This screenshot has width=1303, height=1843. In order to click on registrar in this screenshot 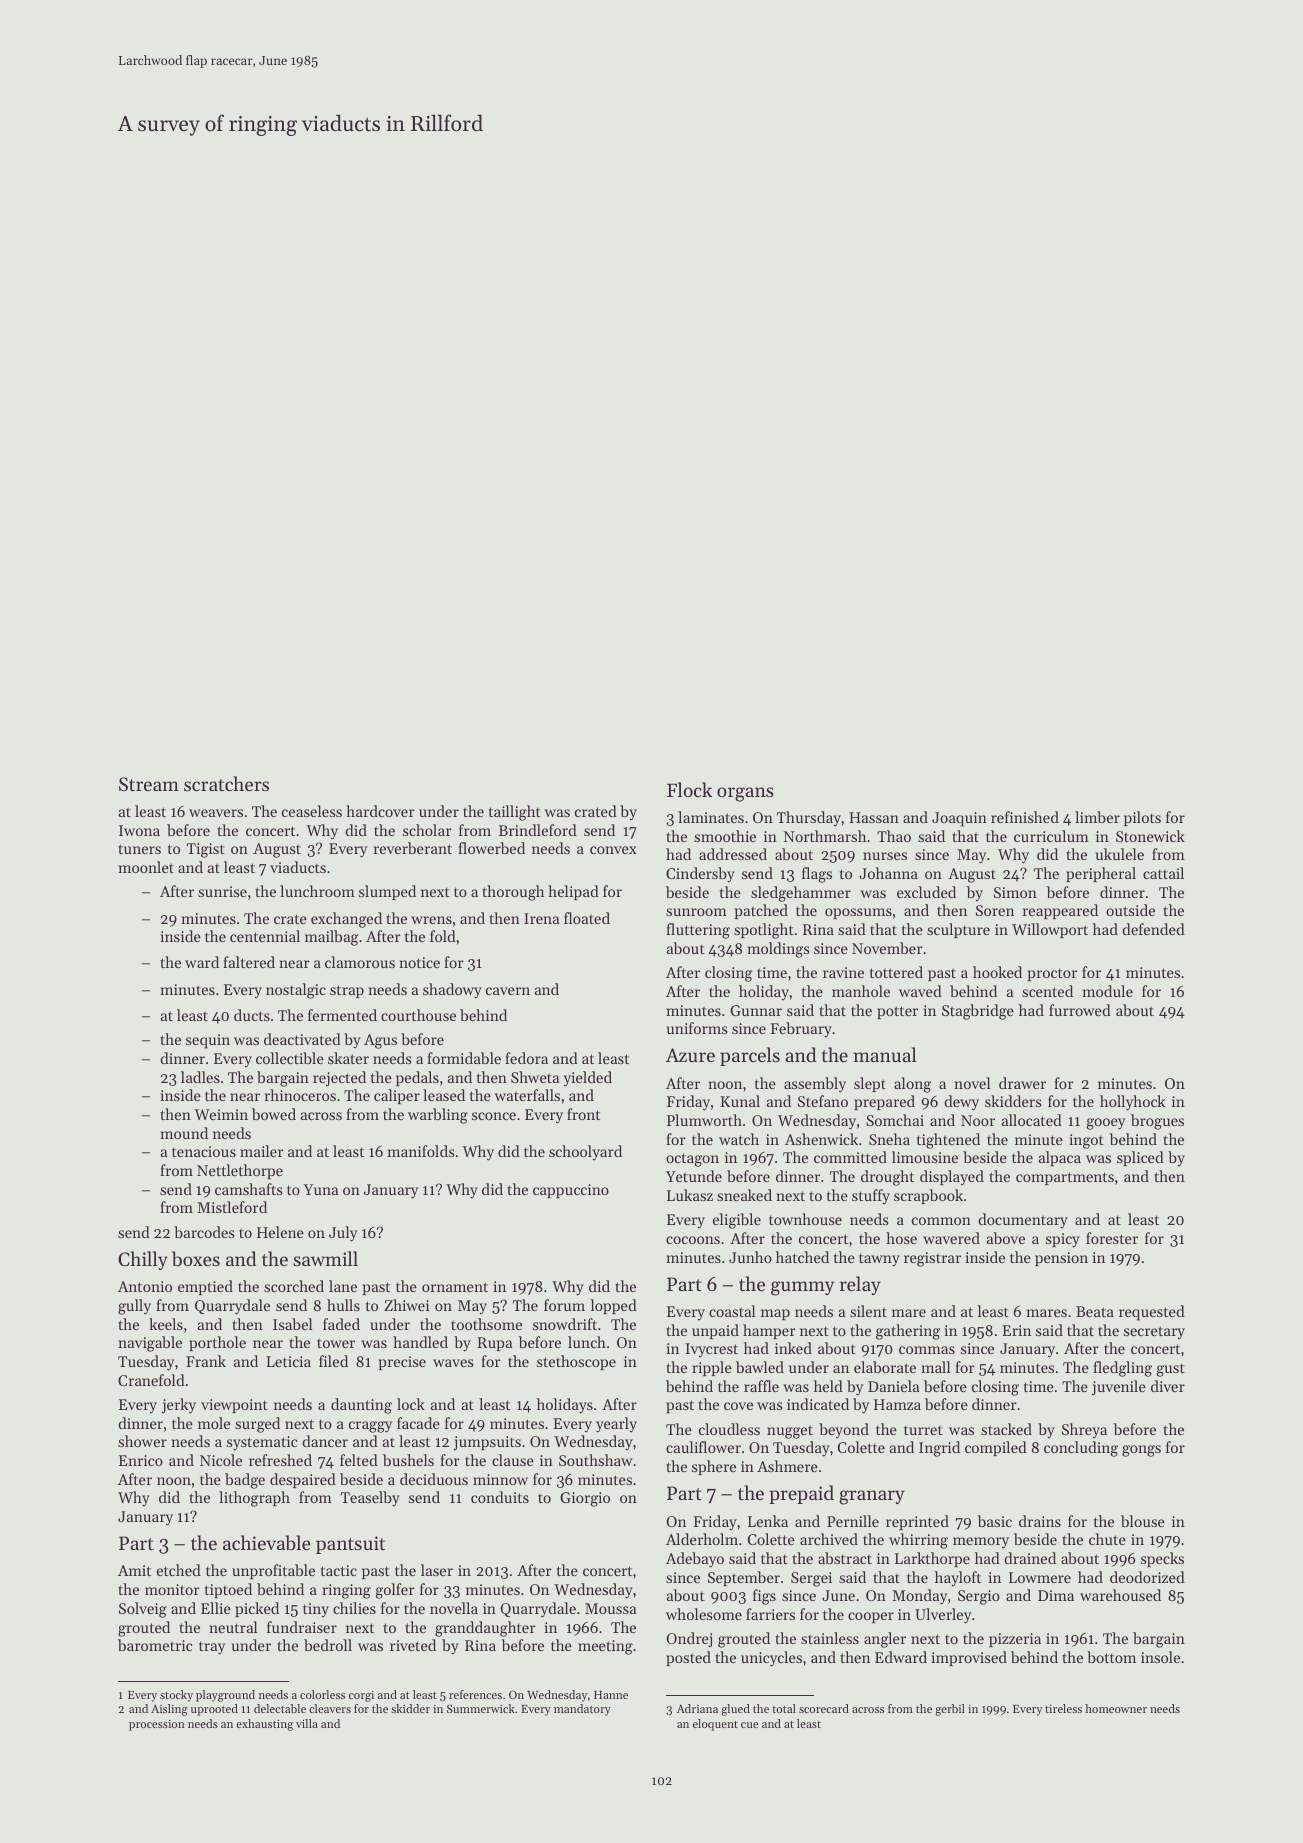, I will do `click(932, 1259)`.
